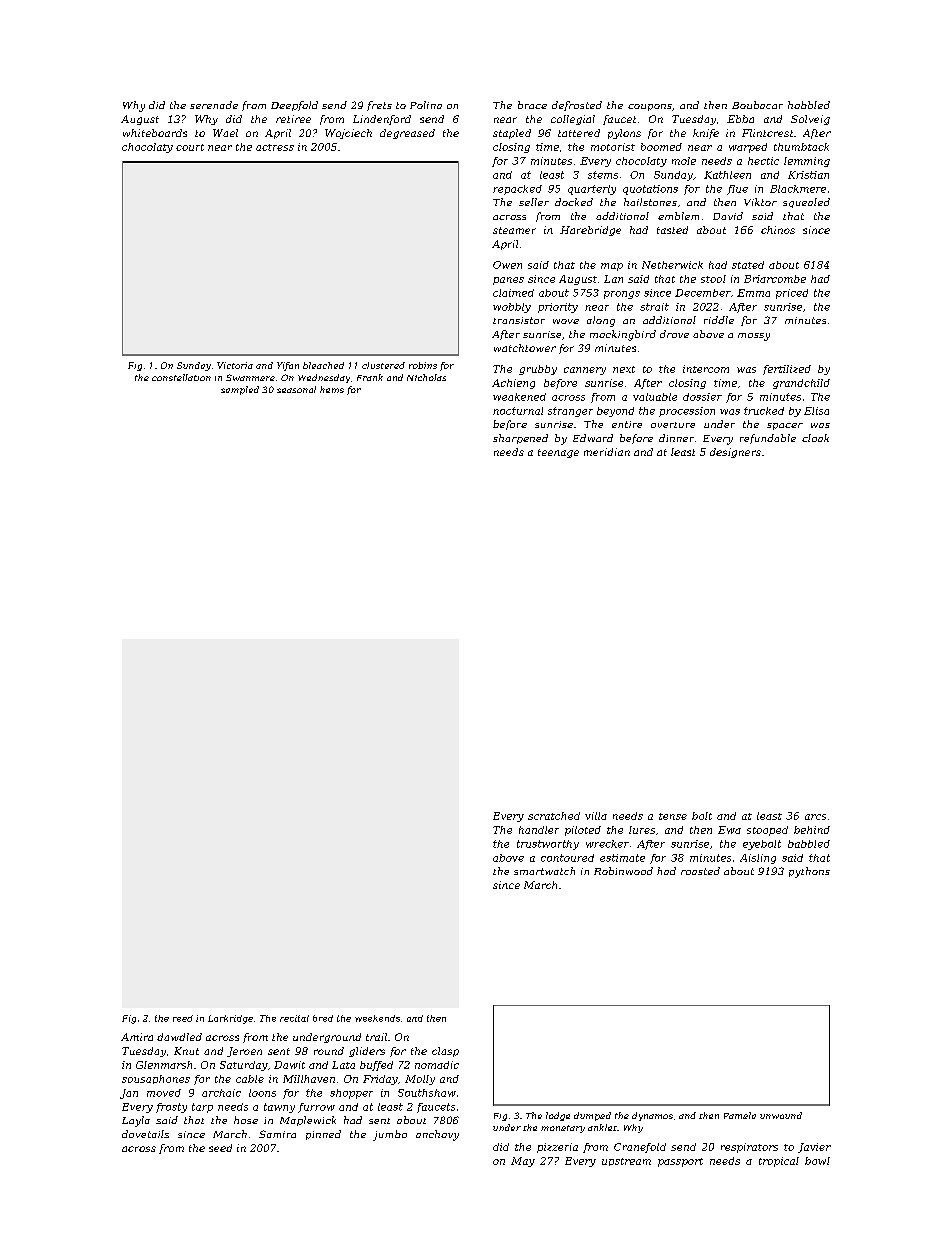 Image resolution: width=952 pixels, height=1233 pixels. Describe the element at coordinates (377, 1018) in the document. I see `weekends` at that location.
